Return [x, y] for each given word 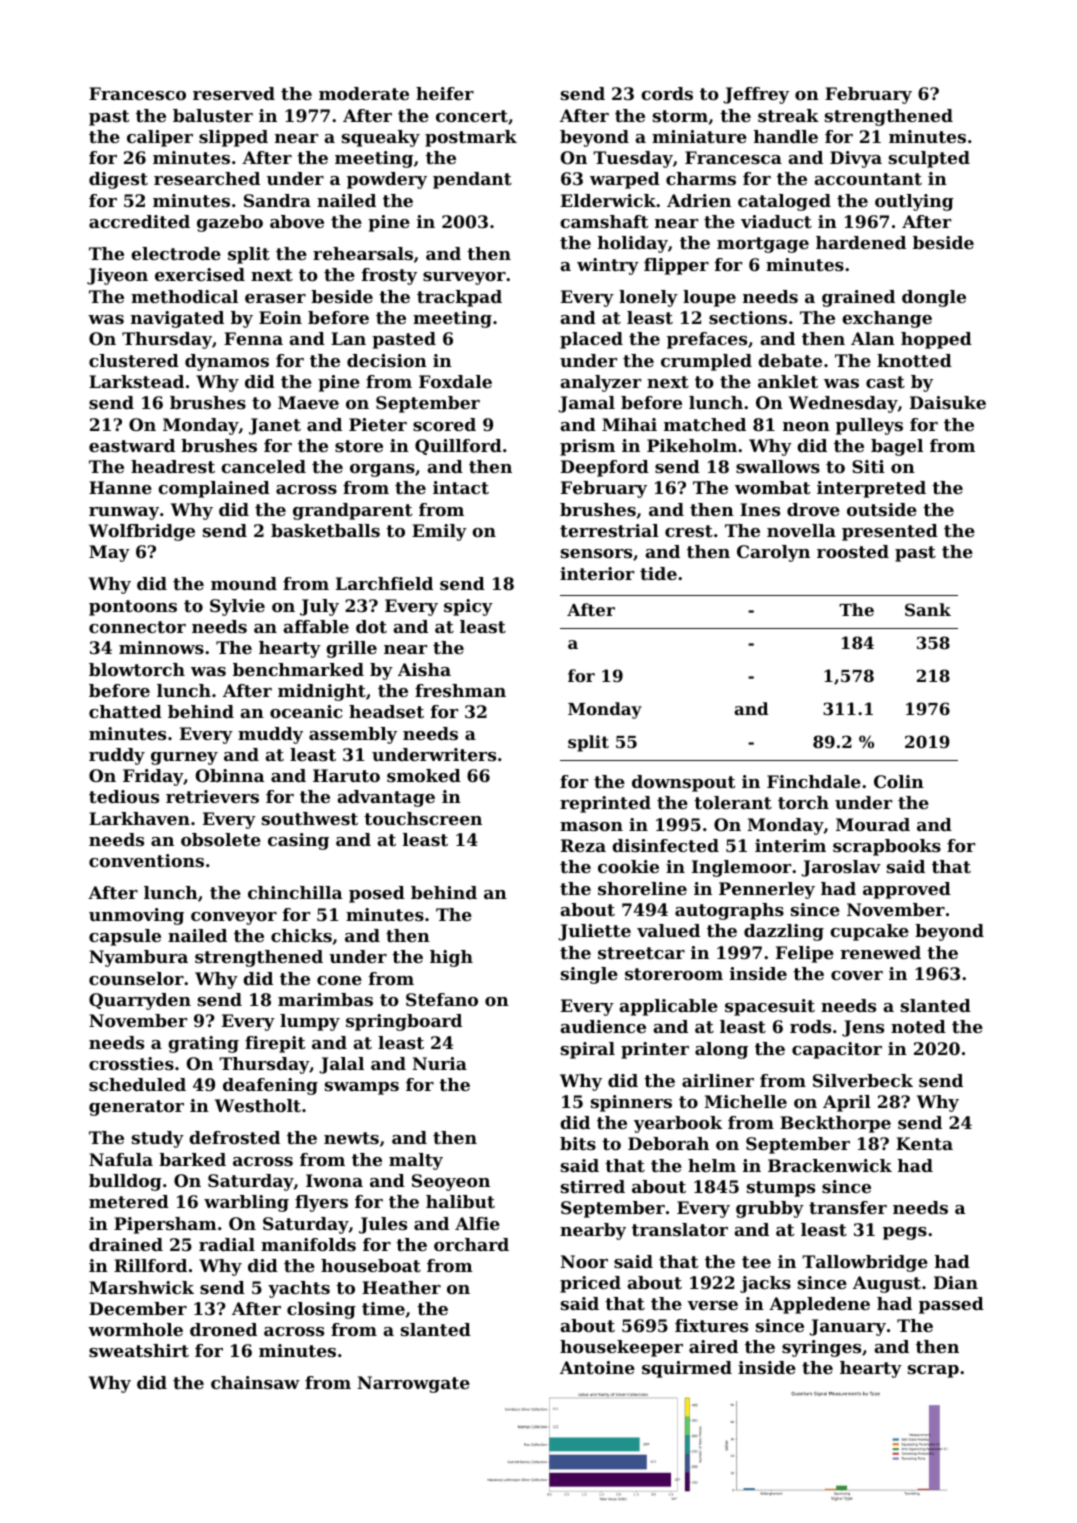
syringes [821, 1348]
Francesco [137, 93]
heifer [445, 93]
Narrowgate [414, 1384]
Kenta [924, 1143]
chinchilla [295, 892]
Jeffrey [756, 95]
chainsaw [255, 1382]
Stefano [442, 999]
